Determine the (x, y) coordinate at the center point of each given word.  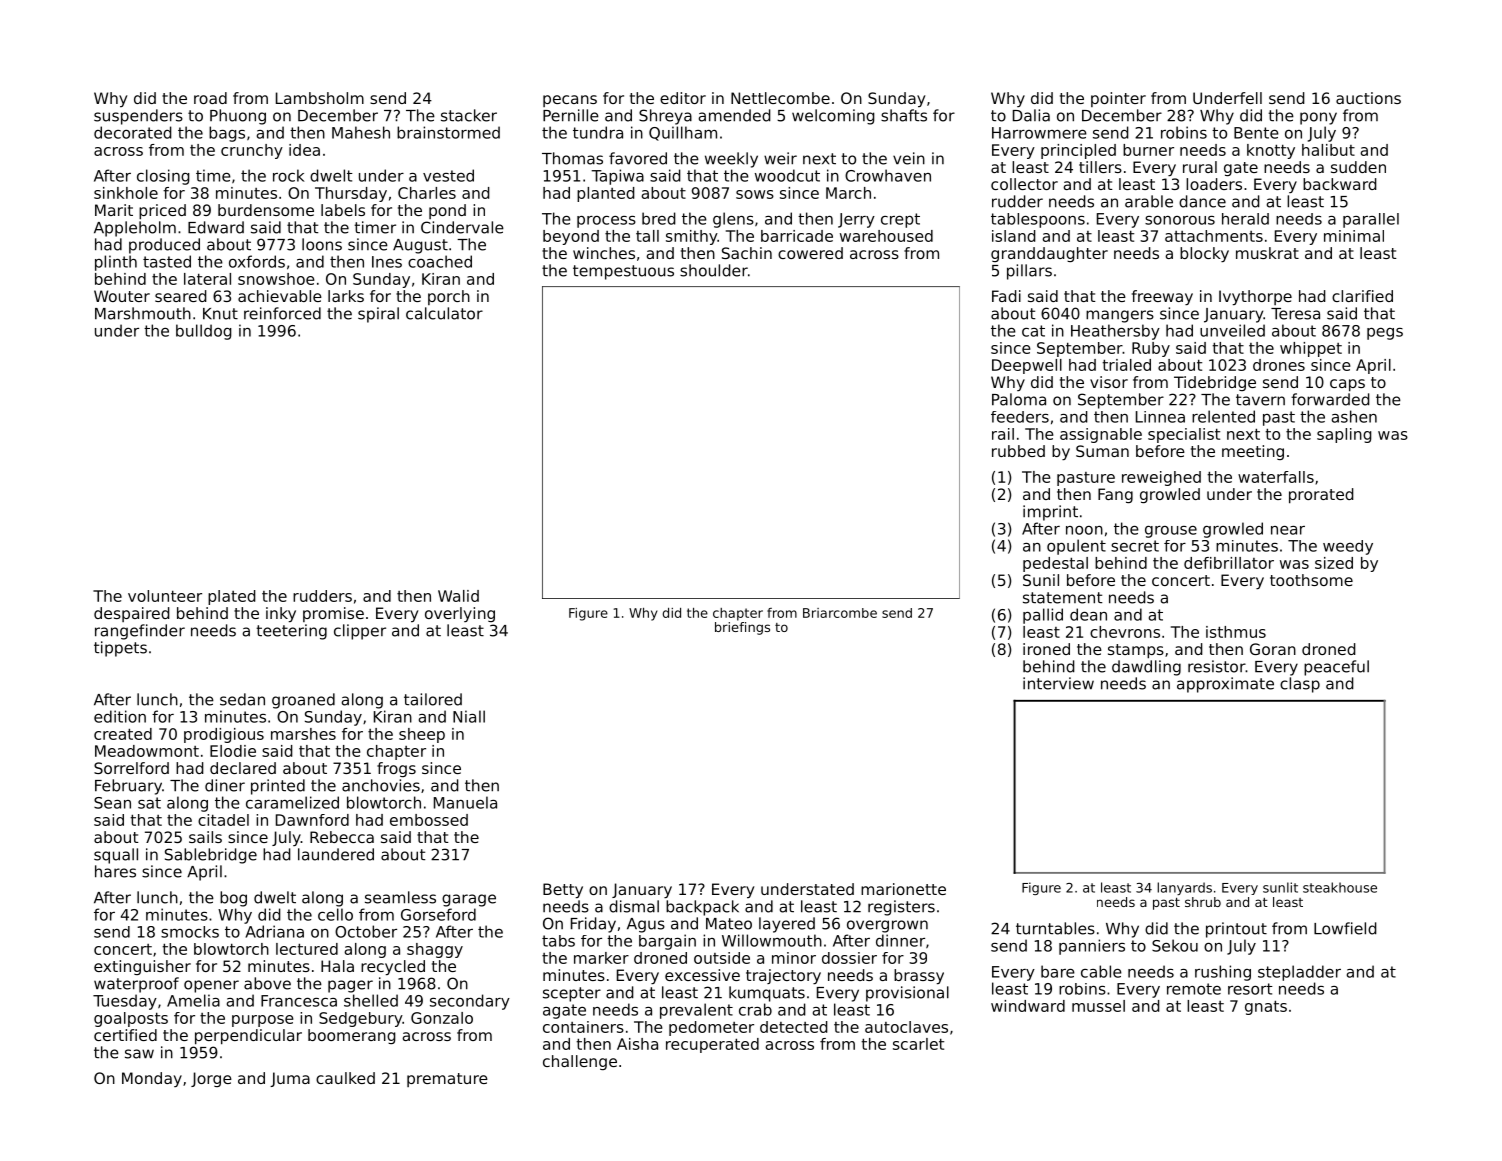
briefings (742, 628)
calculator (444, 313)
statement (1062, 598)
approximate (1225, 685)
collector (1024, 184)
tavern (1260, 400)
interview (1058, 683)
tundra (598, 132)
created (123, 734)
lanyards (1184, 888)
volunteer (165, 596)
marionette (903, 889)
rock (289, 175)
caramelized (292, 802)
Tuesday (125, 1002)
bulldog (204, 332)
